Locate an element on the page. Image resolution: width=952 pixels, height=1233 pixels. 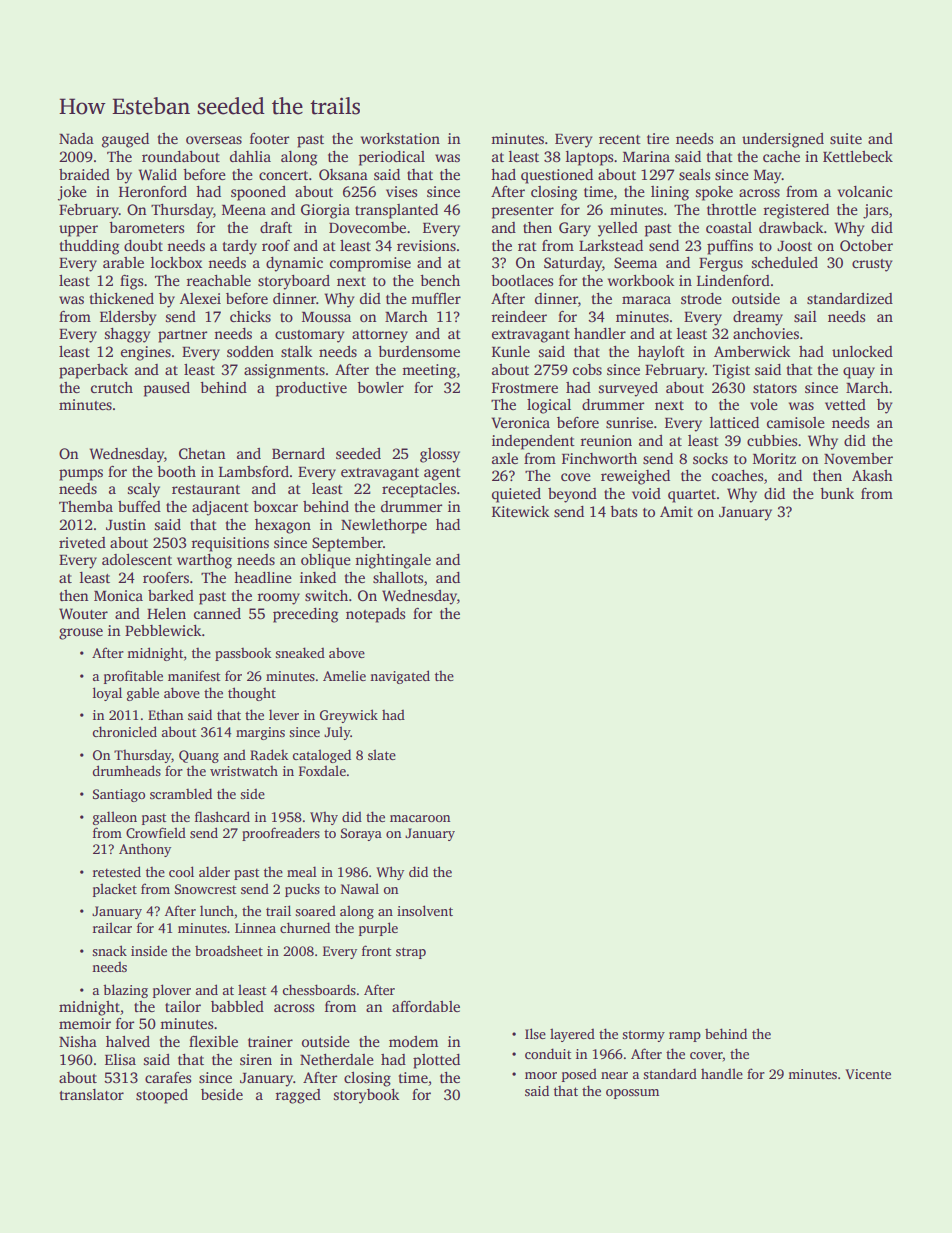
Amit is located at coordinates (676, 511).
